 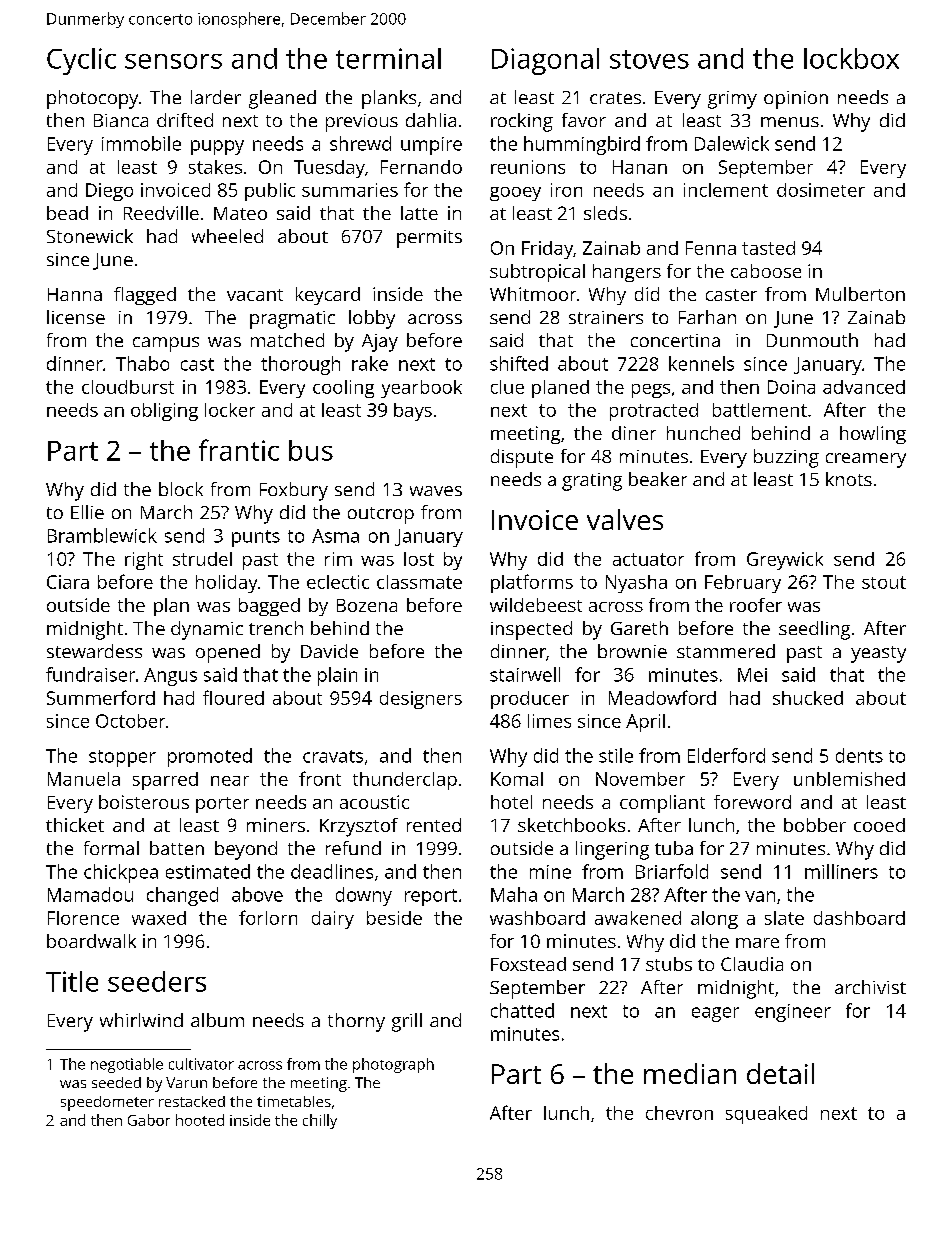 I want to click on chilly, so click(x=320, y=1121).
